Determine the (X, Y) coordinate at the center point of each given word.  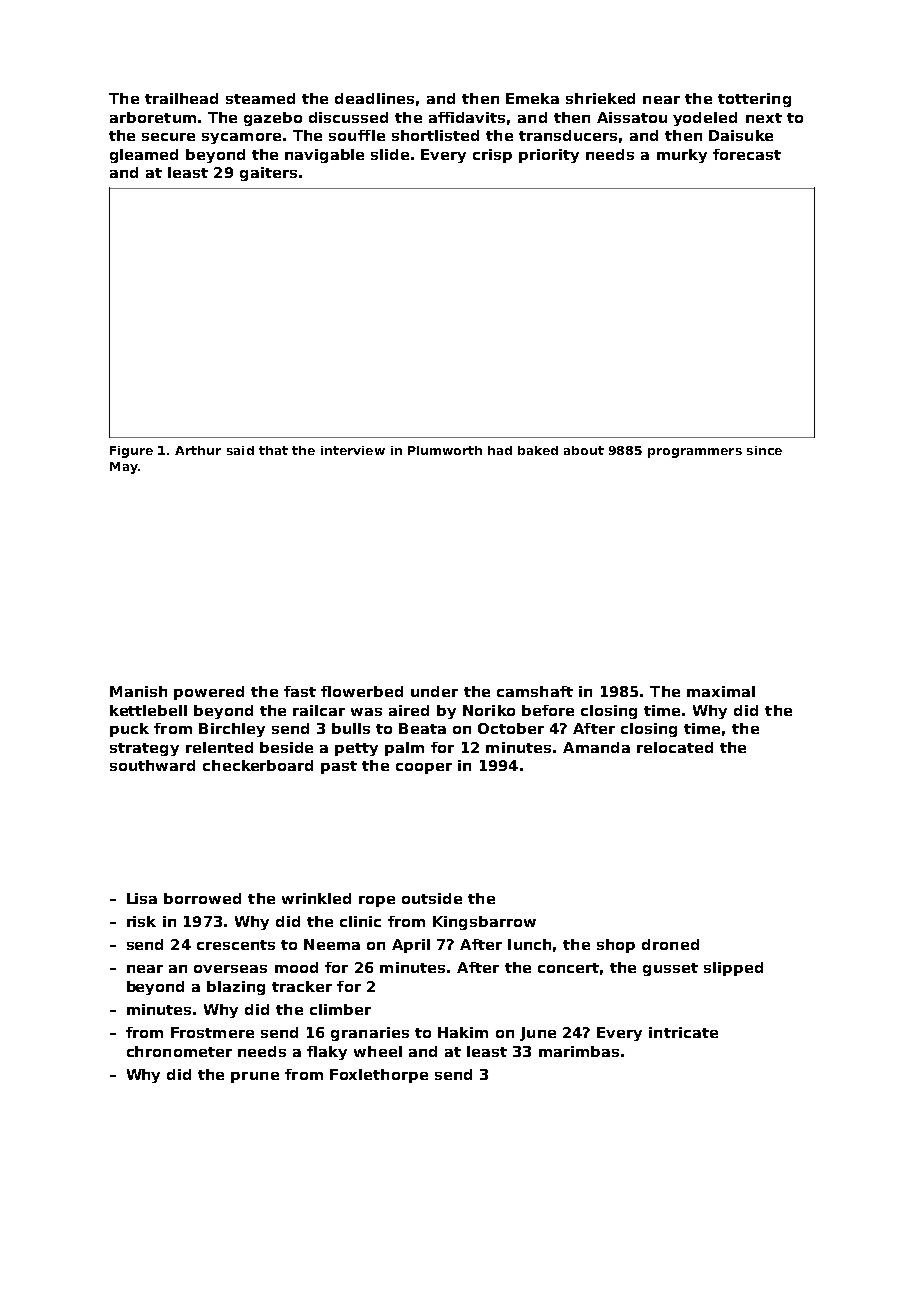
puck (129, 730)
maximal (721, 691)
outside (432, 898)
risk (141, 921)
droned (670, 944)
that (273, 450)
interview (353, 450)
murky (682, 156)
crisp (492, 156)
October (511, 728)
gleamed (144, 156)
